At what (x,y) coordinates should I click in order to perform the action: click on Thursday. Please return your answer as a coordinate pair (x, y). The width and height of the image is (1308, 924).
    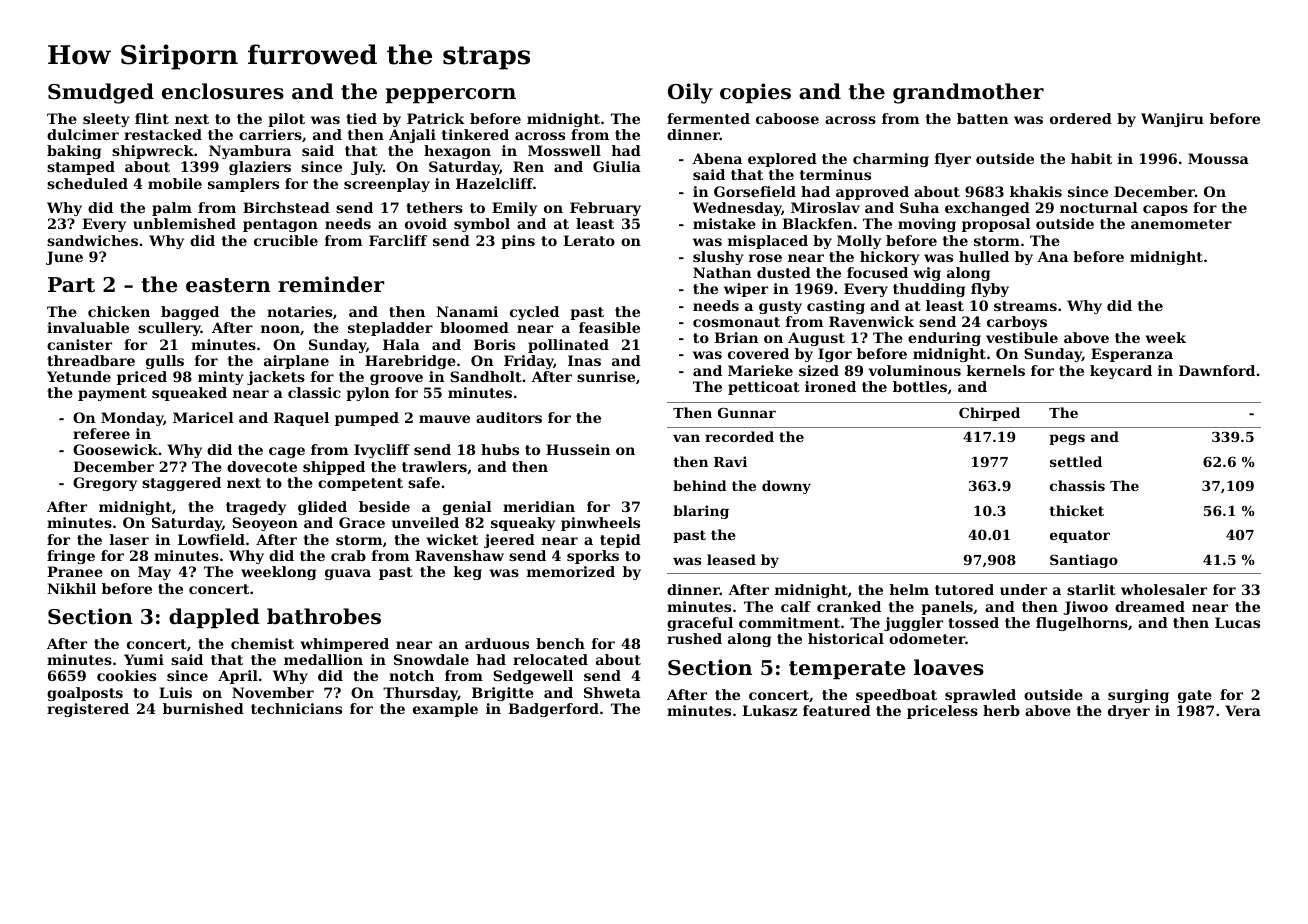
    Looking at the image, I should click on (420, 694).
